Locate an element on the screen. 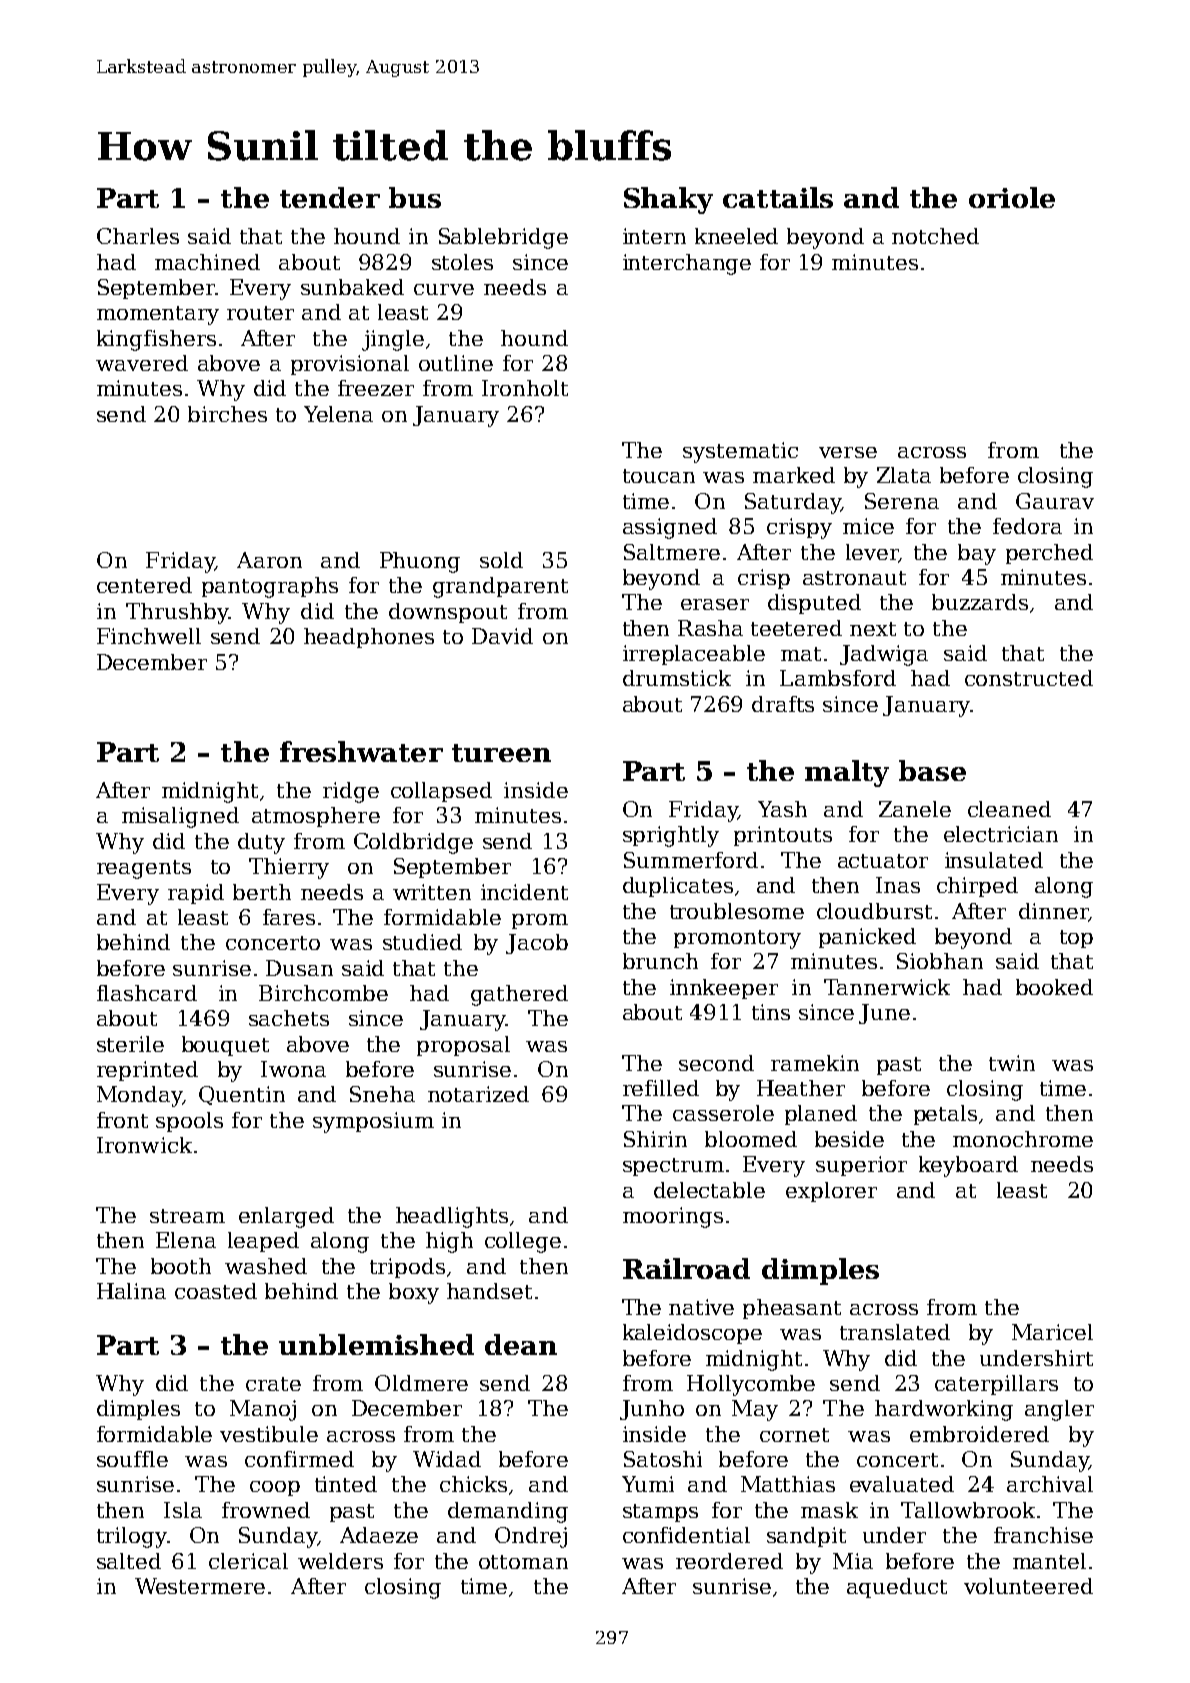  Thierry is located at coordinates (289, 868).
